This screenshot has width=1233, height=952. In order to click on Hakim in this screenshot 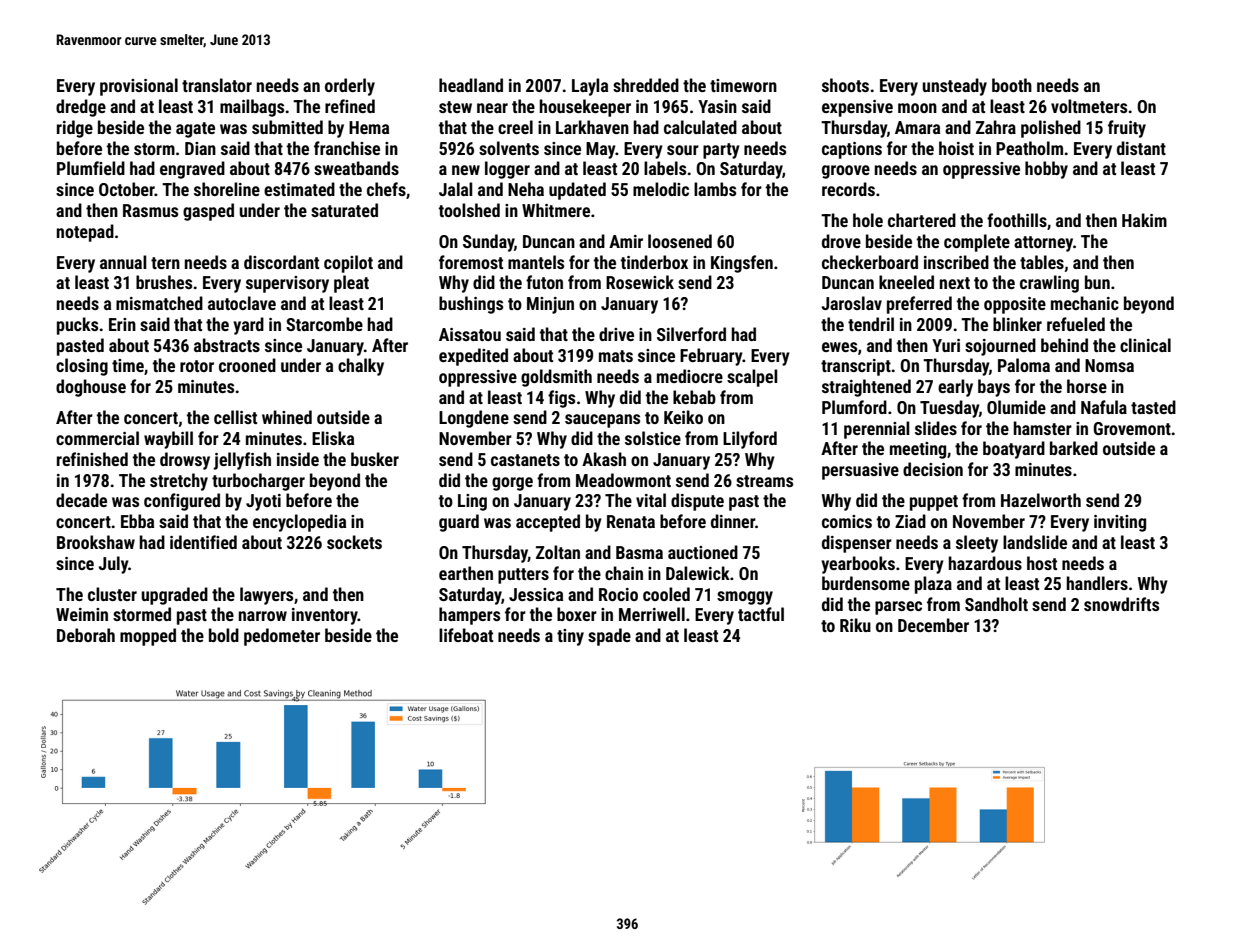, I will do `click(1144, 220)`.
